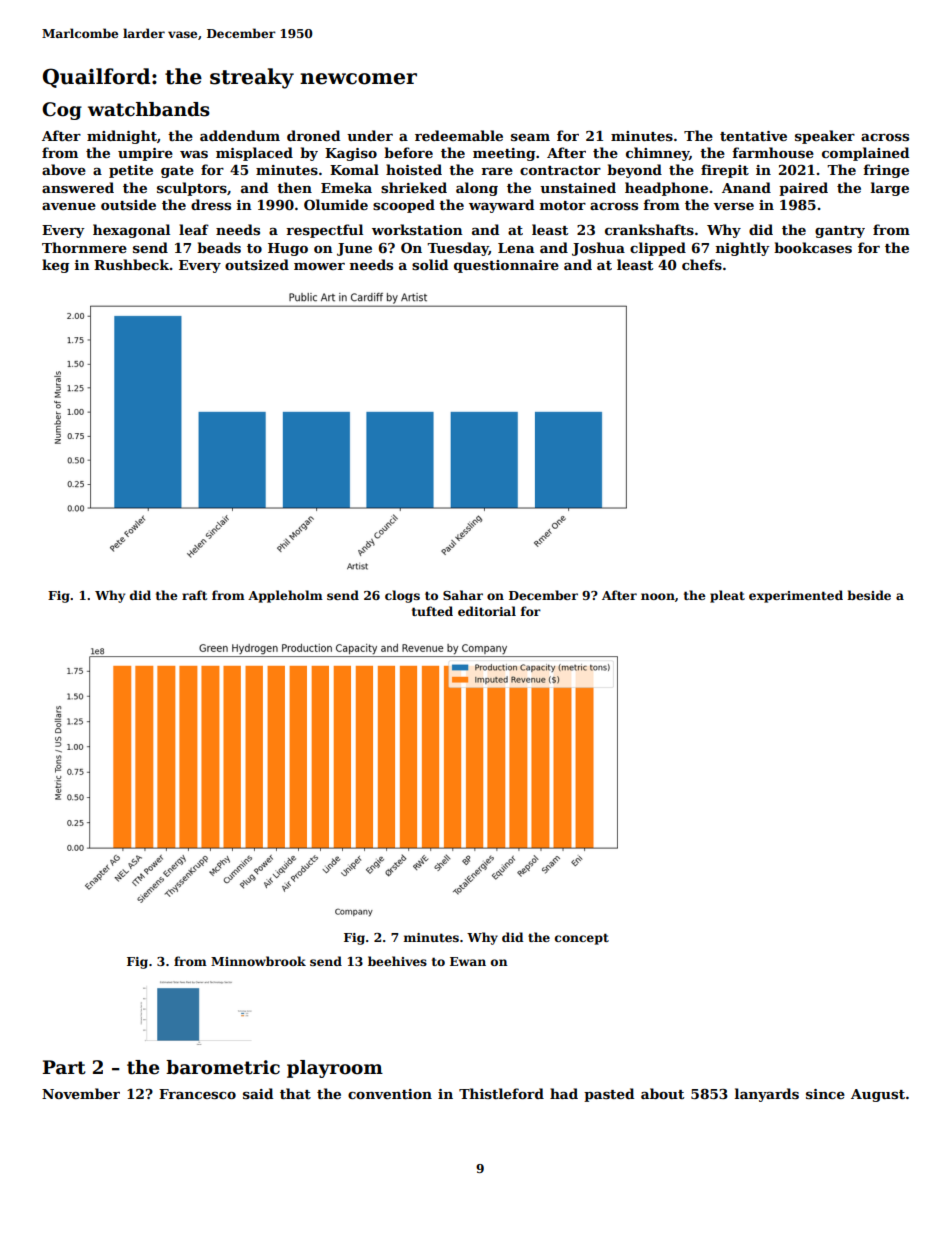 Image resolution: width=952 pixels, height=1233 pixels. What do you see at coordinates (313, 135) in the page?
I see `droned` at bounding box center [313, 135].
